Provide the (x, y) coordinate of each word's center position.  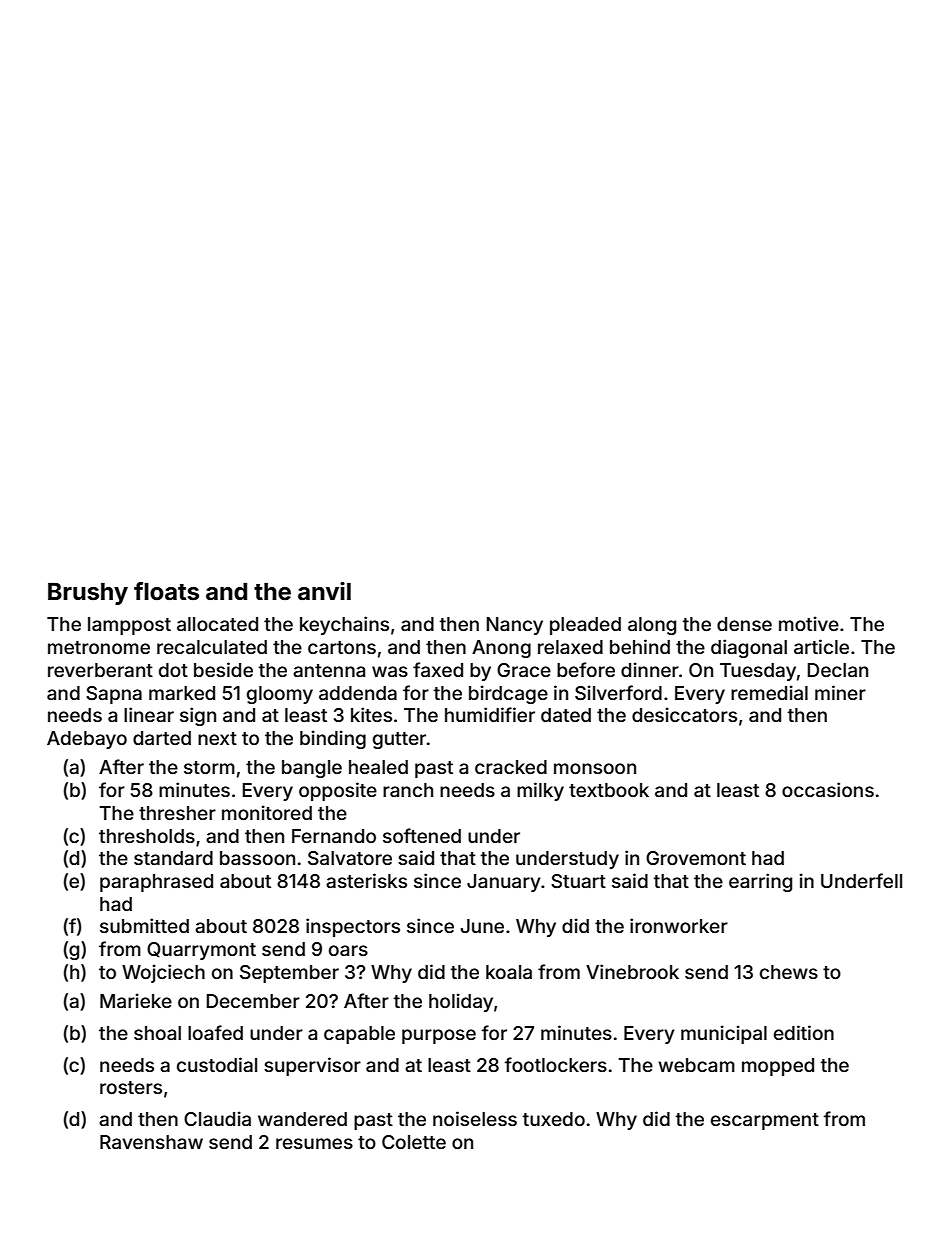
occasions (828, 789)
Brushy (88, 594)
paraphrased (156, 883)
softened (422, 835)
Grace (524, 670)
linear (149, 714)
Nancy (515, 626)
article (821, 646)
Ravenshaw (151, 1142)
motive (809, 623)
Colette (414, 1142)
